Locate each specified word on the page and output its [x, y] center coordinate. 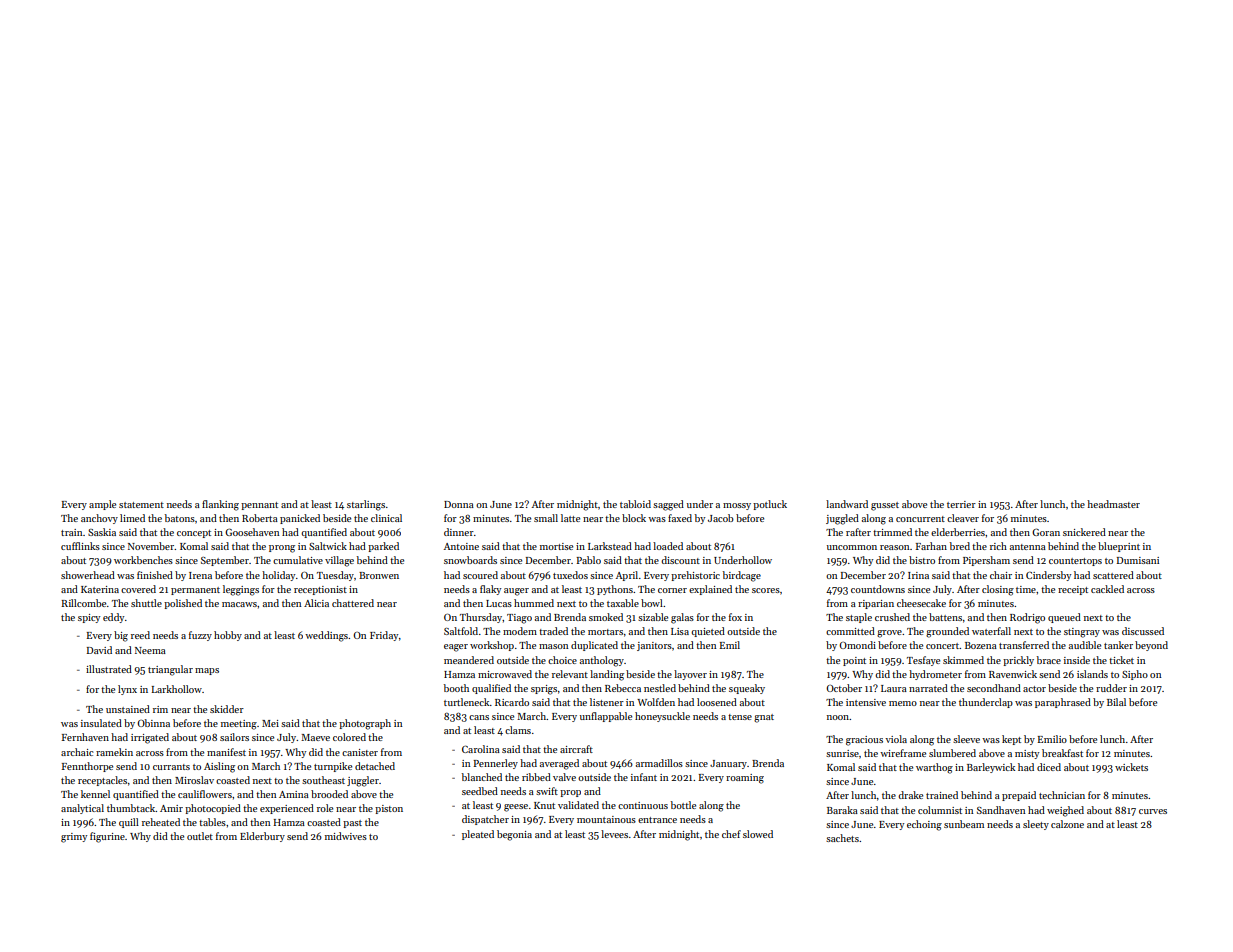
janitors [654, 646]
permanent [195, 591]
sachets [842, 838]
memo [903, 703]
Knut [544, 805]
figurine [107, 837]
